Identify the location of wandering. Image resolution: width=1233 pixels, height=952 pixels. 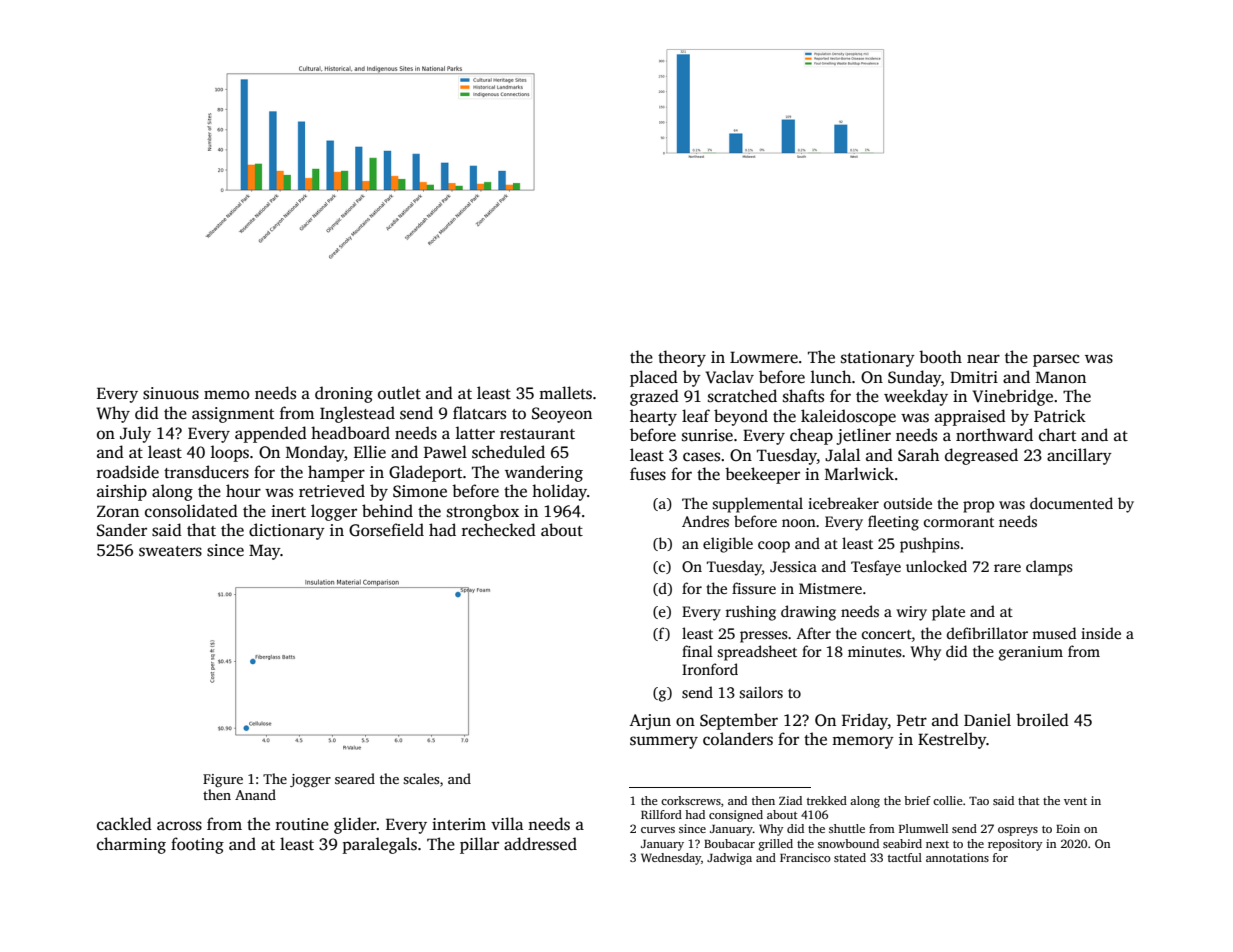
(544, 473).
